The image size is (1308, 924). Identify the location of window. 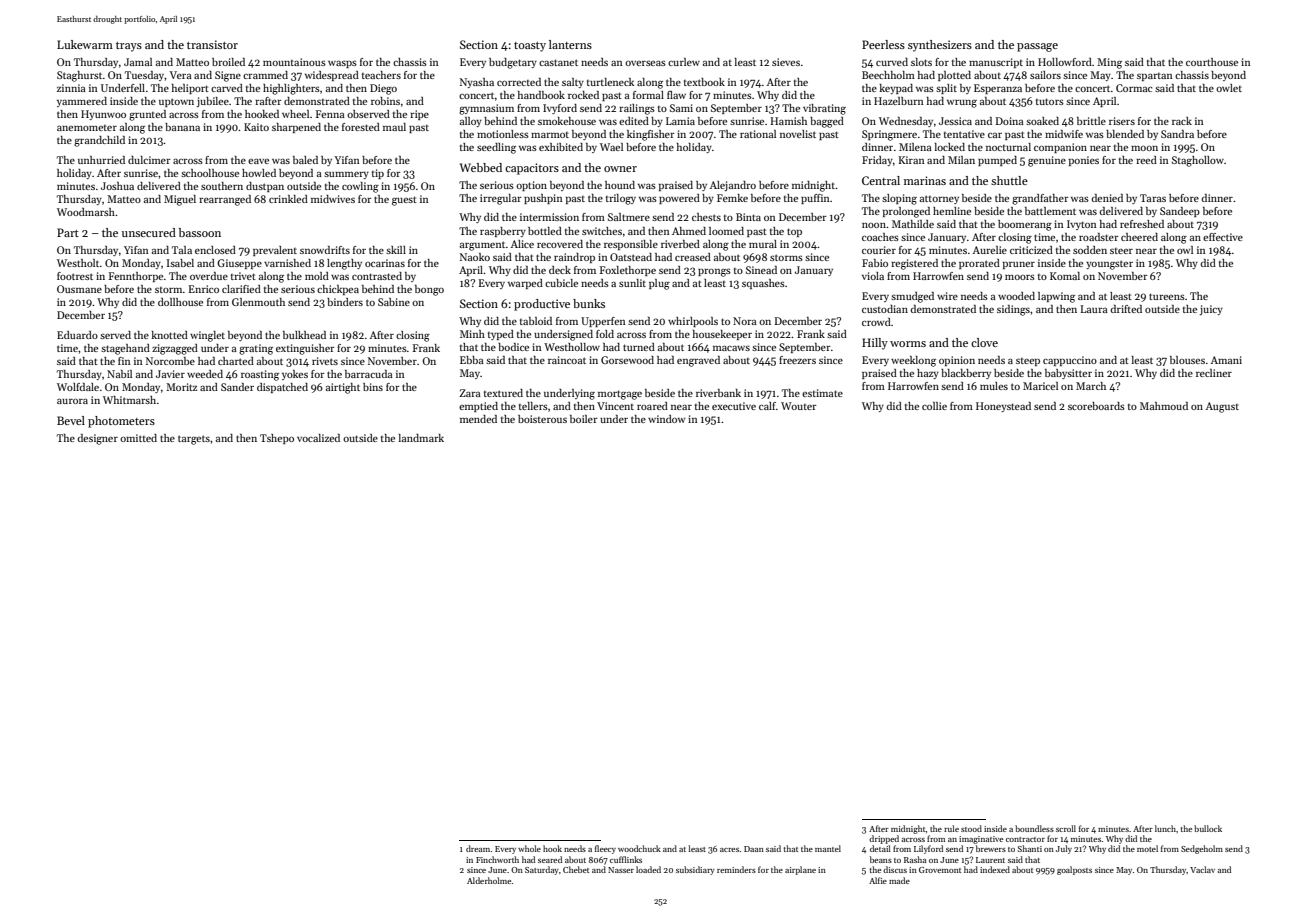
(666, 419).
